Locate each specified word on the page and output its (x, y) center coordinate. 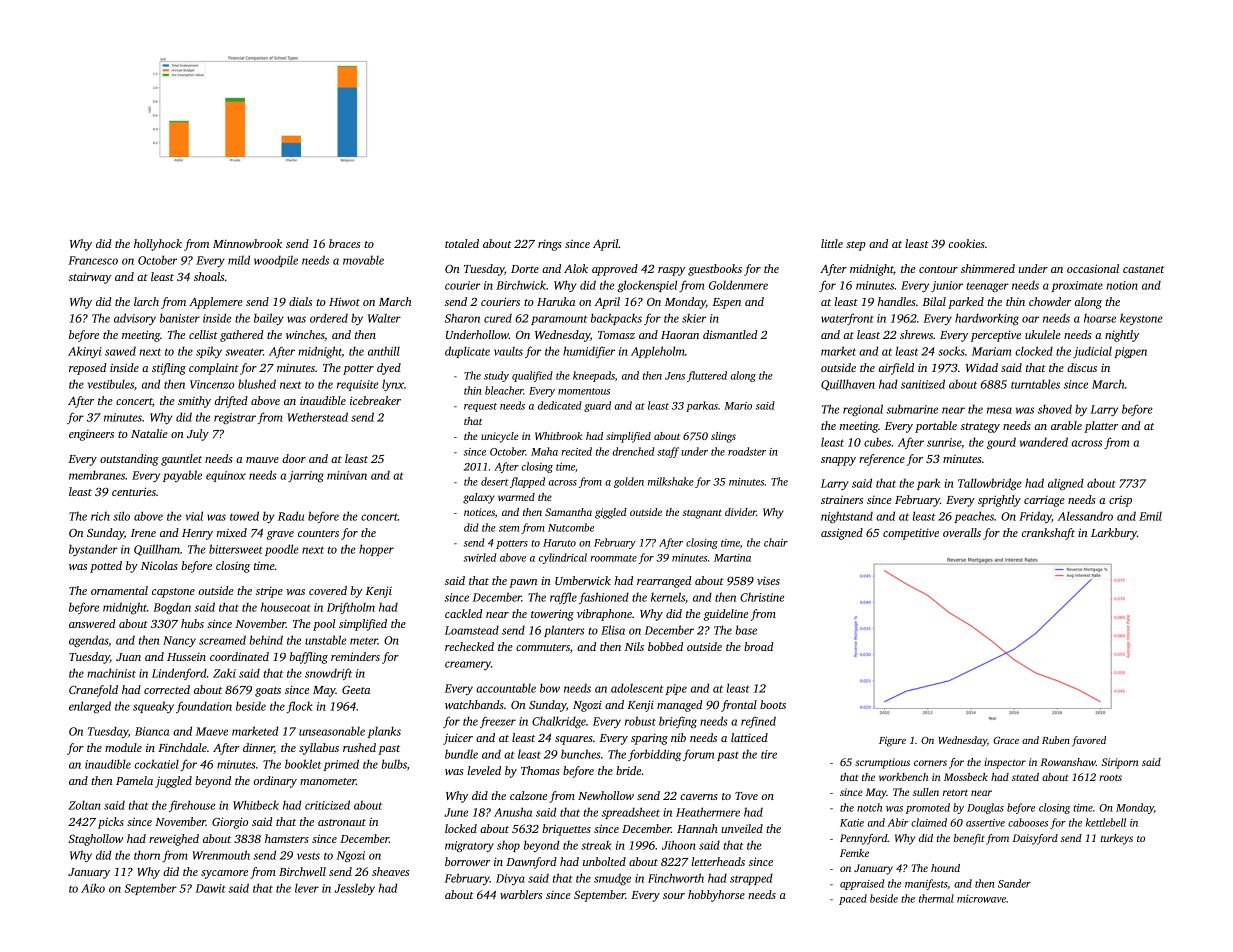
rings (550, 245)
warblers (521, 894)
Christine (762, 597)
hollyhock (158, 245)
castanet (1144, 269)
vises (768, 581)
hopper (376, 550)
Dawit (210, 888)
